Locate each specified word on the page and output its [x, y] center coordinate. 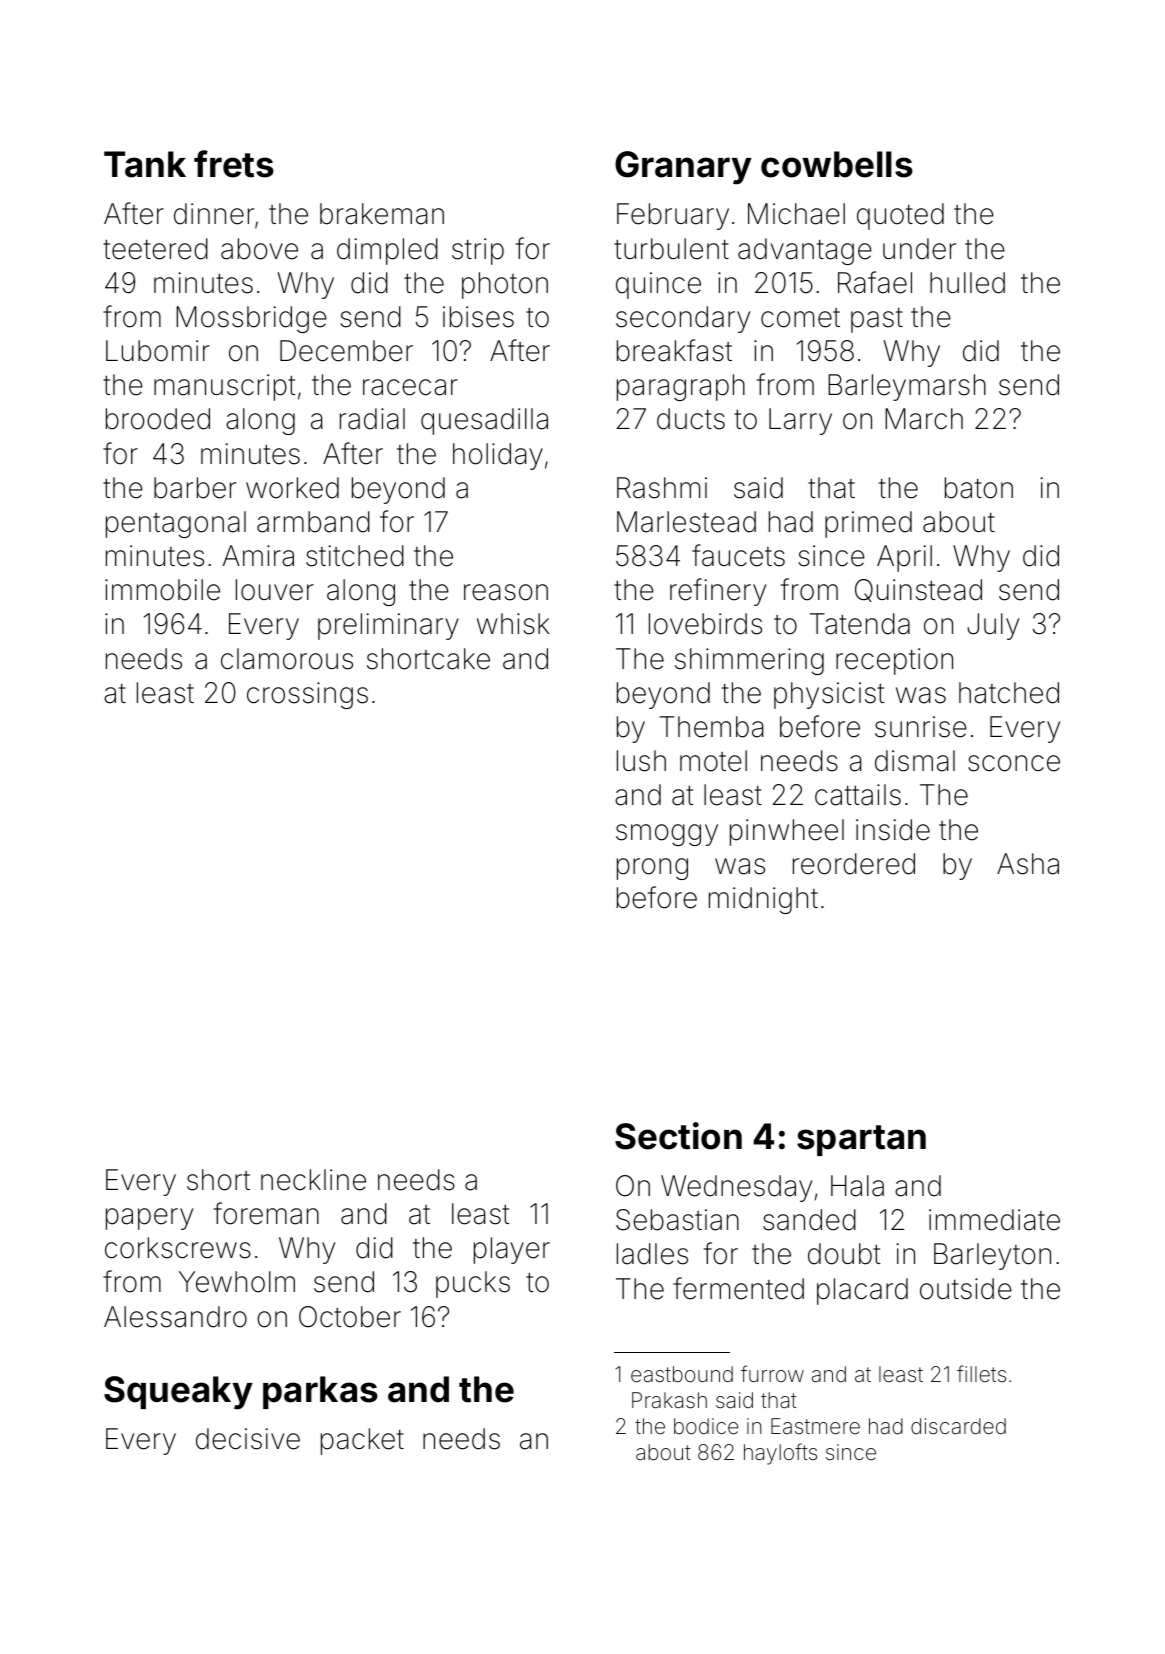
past [877, 320]
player [512, 1250]
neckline [313, 1180]
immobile [162, 590]
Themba [711, 727]
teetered [155, 249]
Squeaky [178, 1393]
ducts [691, 419]
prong [652, 869]
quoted [900, 216]
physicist [829, 695]
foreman [266, 1213]
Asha [1028, 864]
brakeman [382, 214]
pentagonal [176, 524]
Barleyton [992, 1256]
